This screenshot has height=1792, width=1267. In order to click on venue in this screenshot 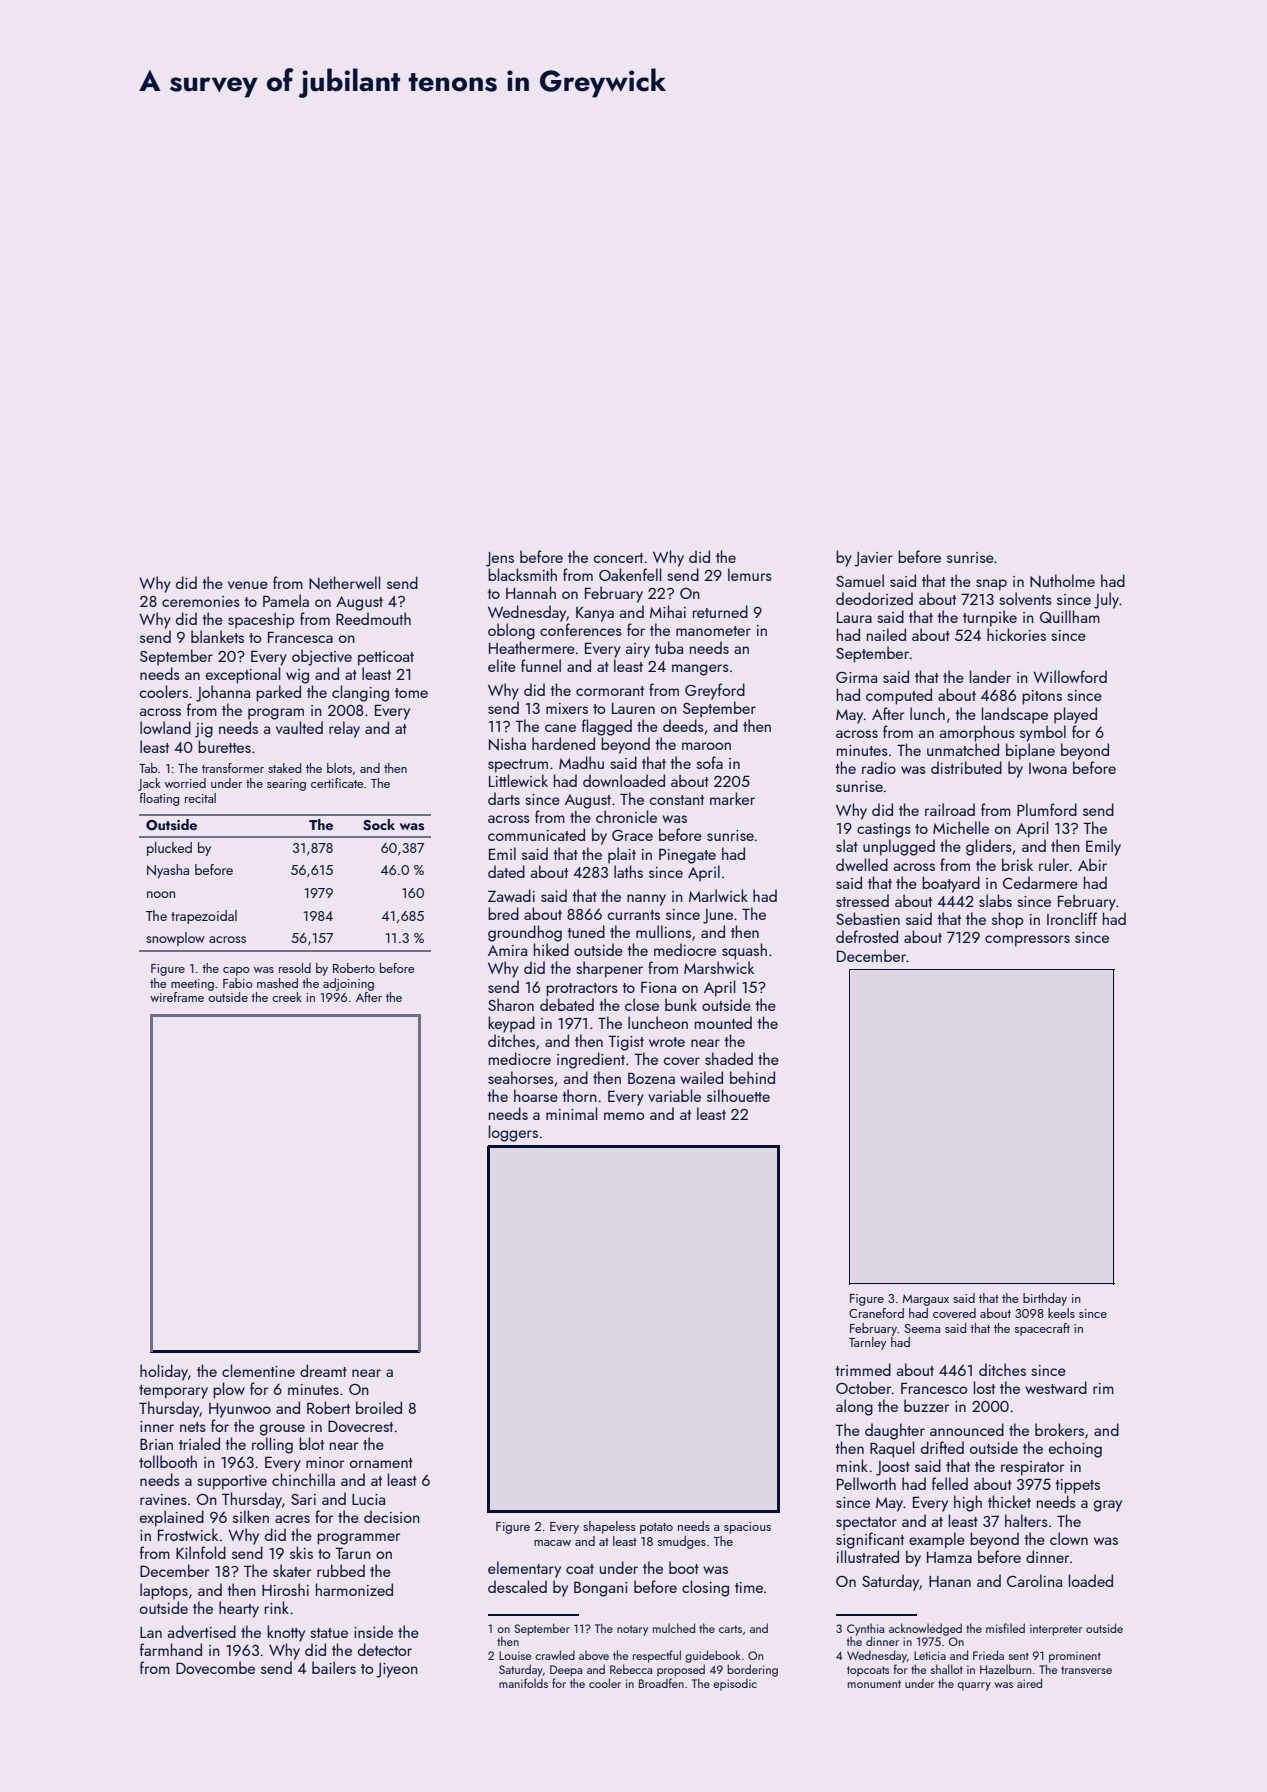, I will do `click(248, 585)`.
